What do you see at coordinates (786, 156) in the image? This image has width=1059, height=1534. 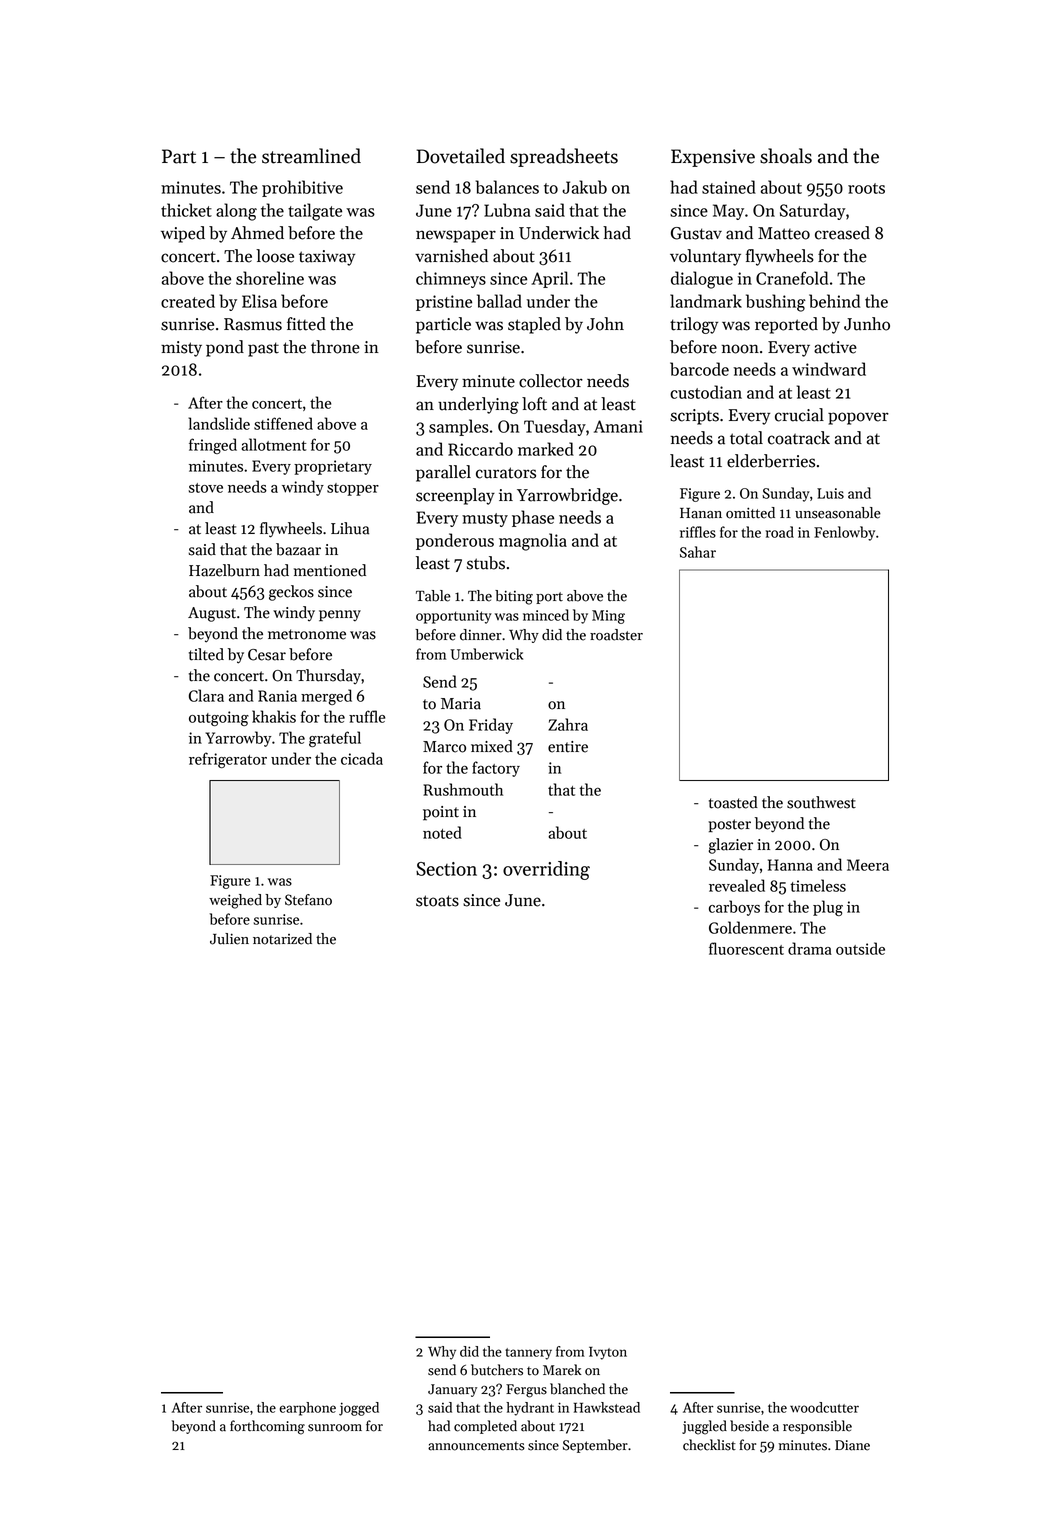 I see `shoals` at bounding box center [786, 156].
